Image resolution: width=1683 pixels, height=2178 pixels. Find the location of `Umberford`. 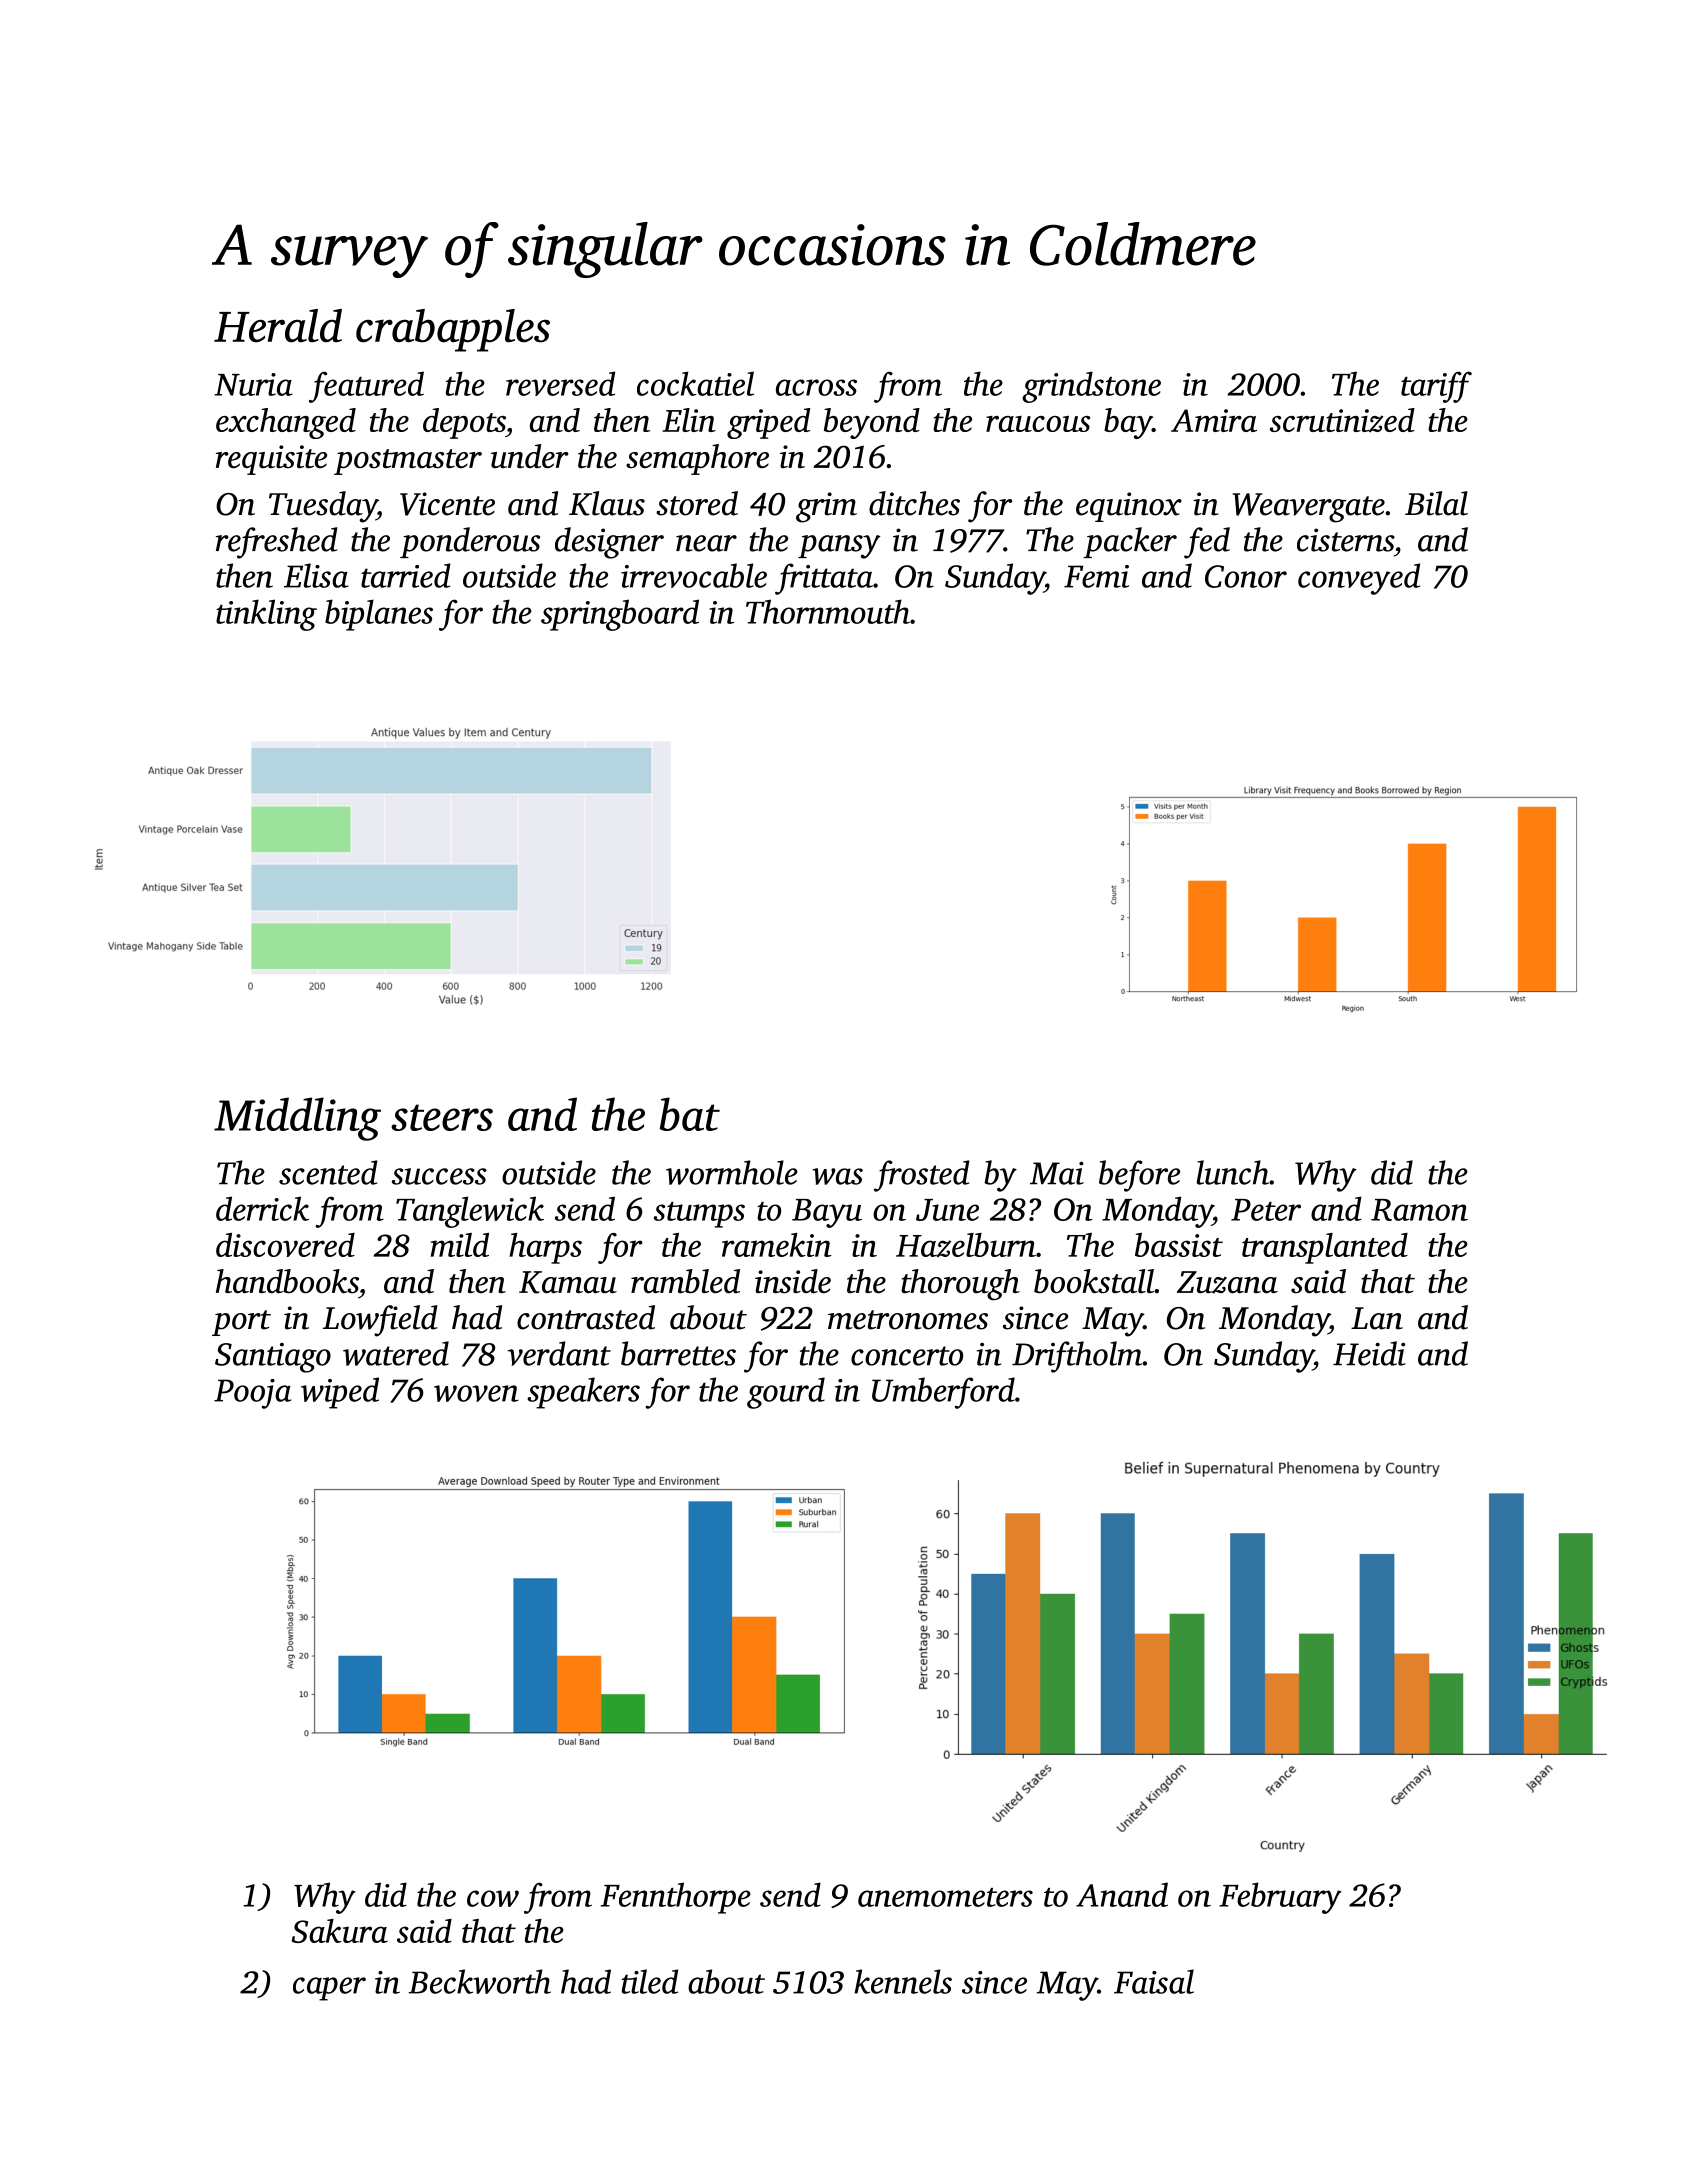

Umberford is located at coordinates (943, 1393).
